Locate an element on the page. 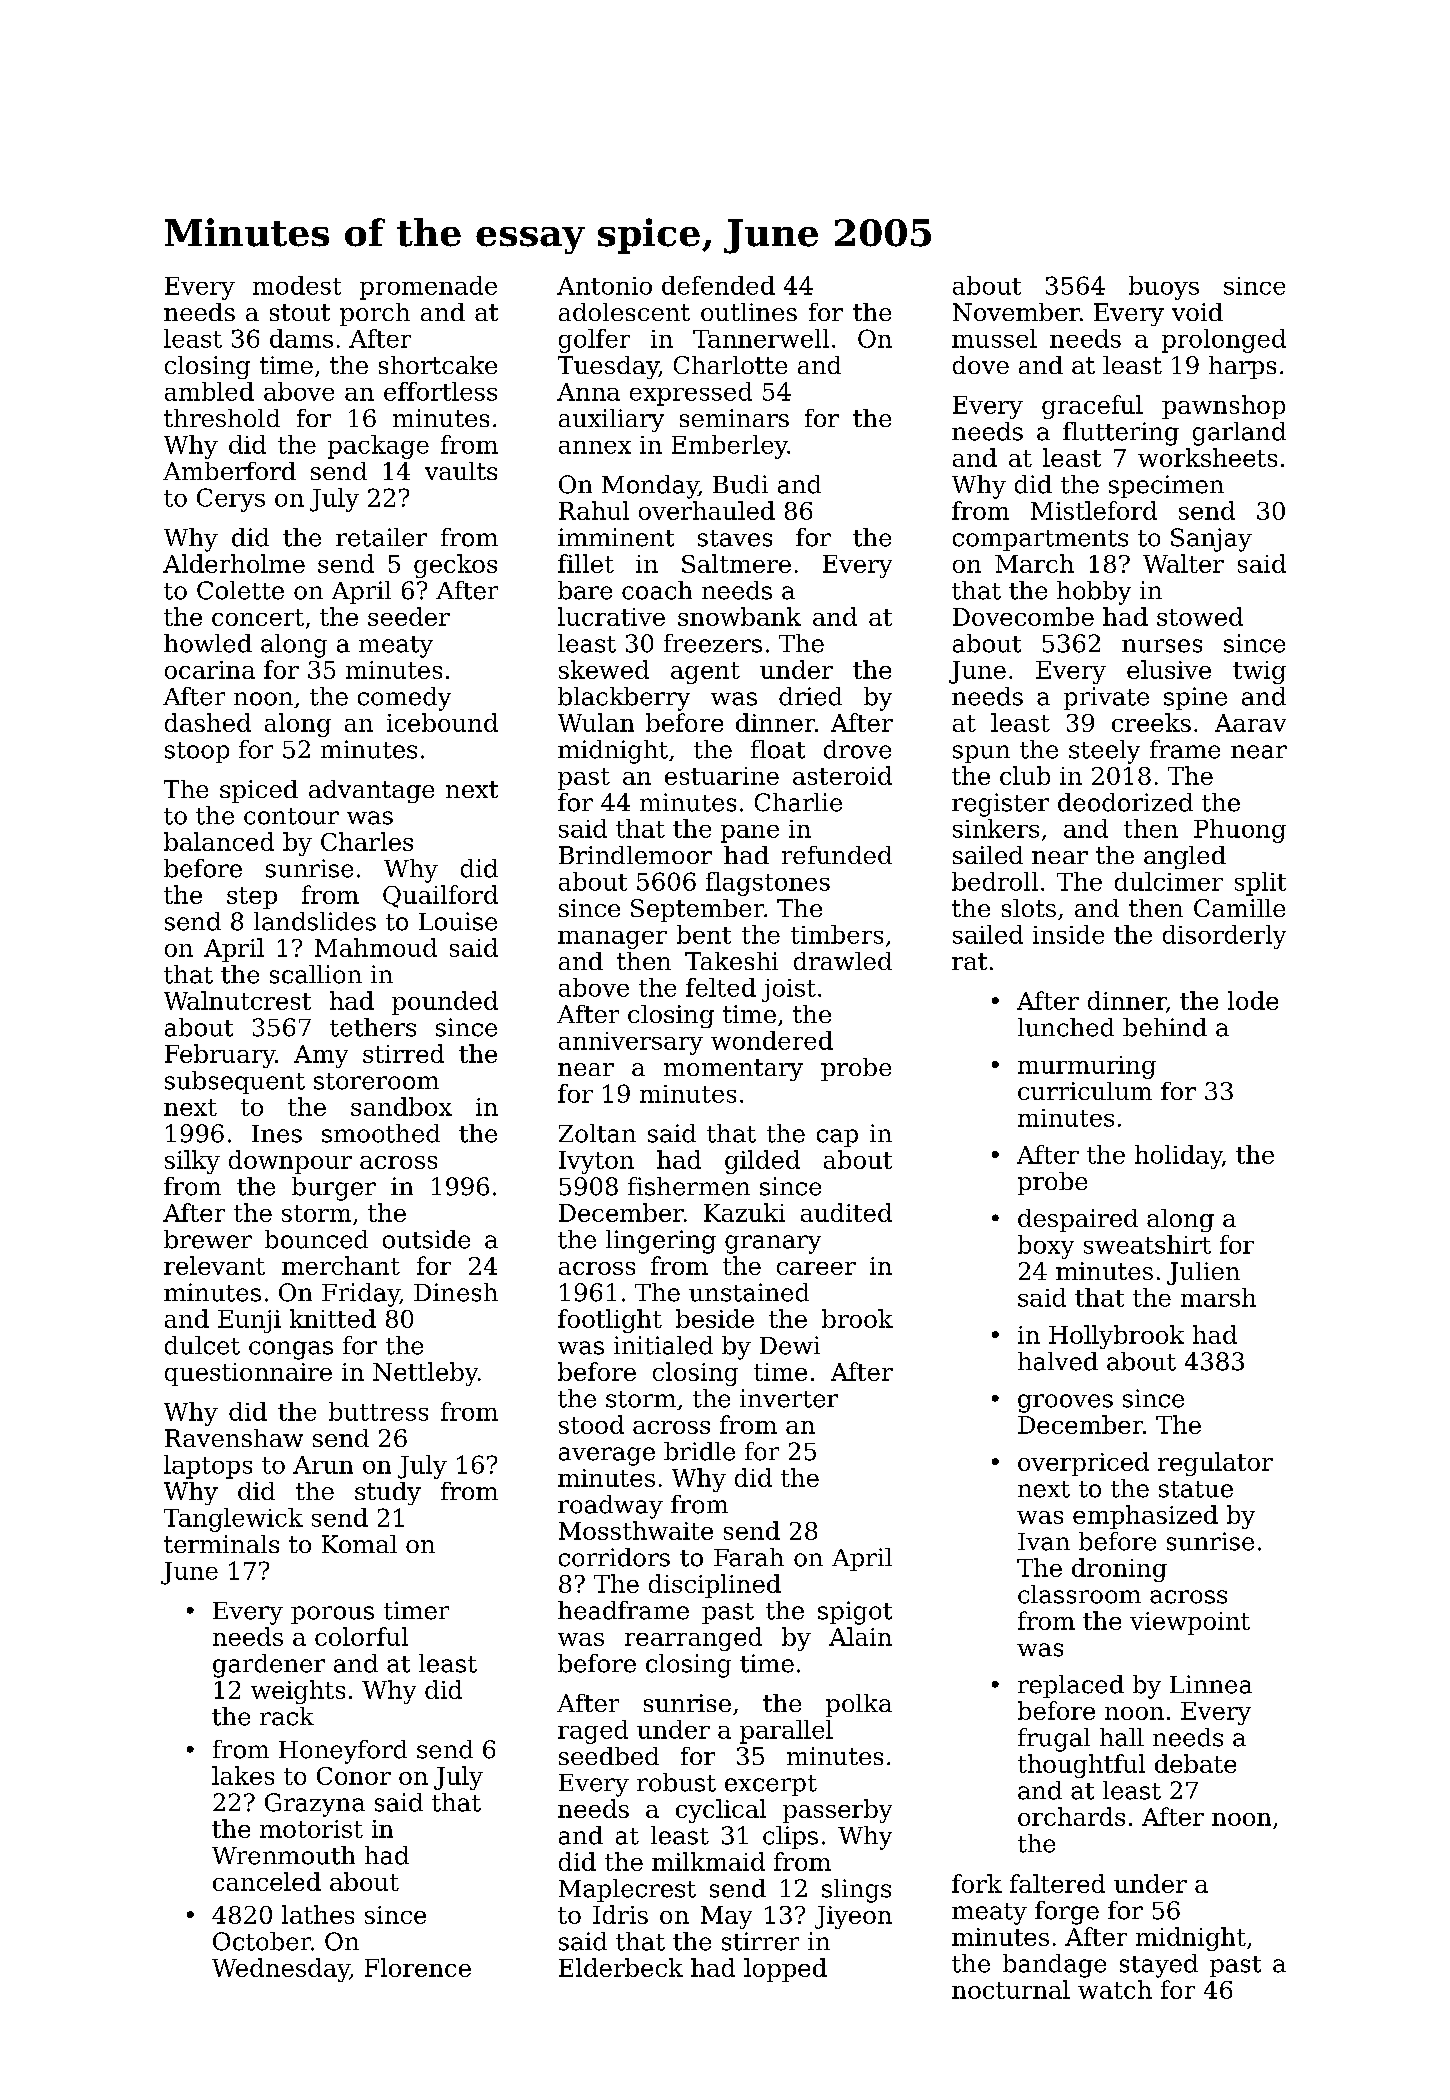 This document has height=2100, width=1450. overpriced is located at coordinates (1083, 1464).
